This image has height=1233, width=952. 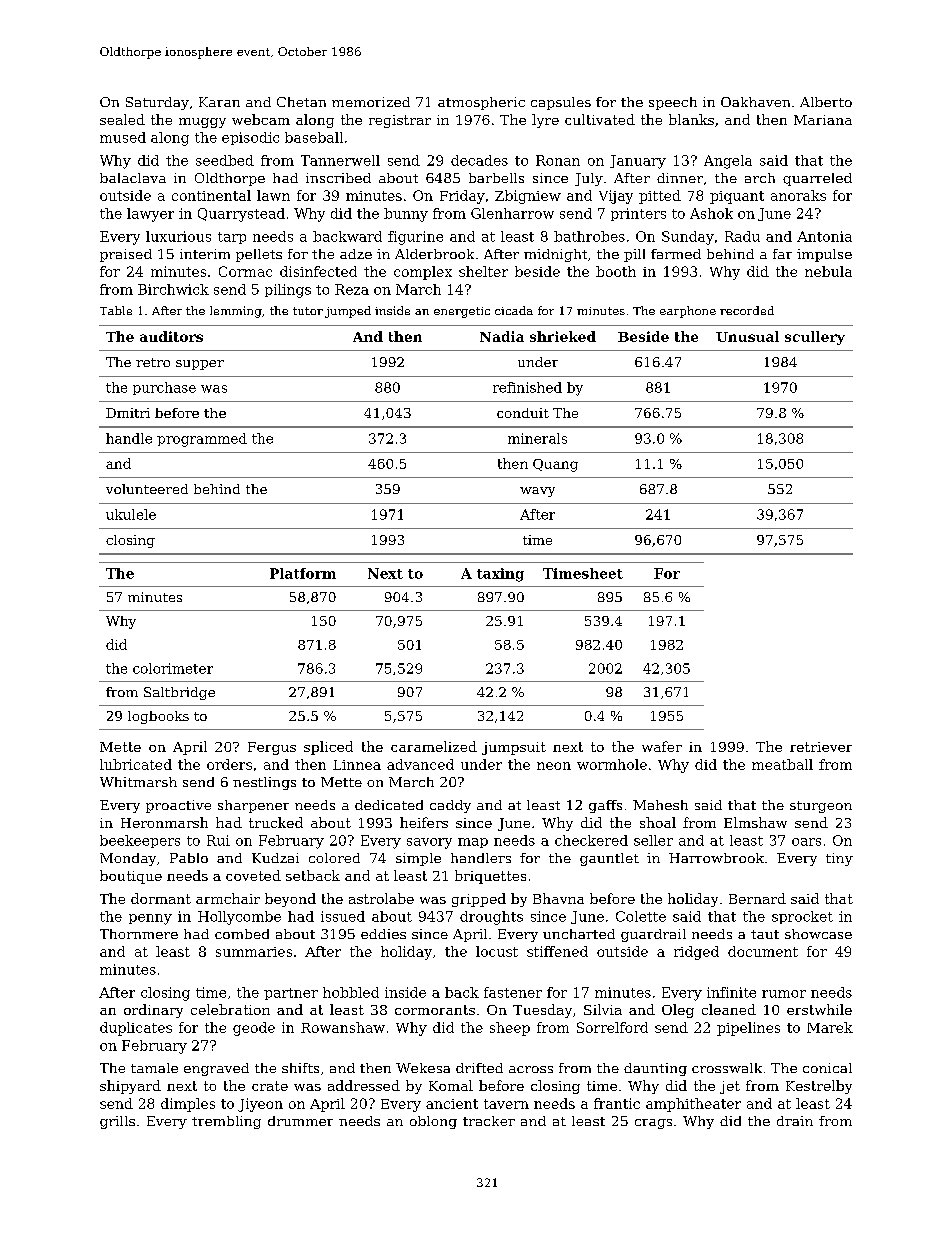 I want to click on Harrowbrook, so click(x=716, y=858).
